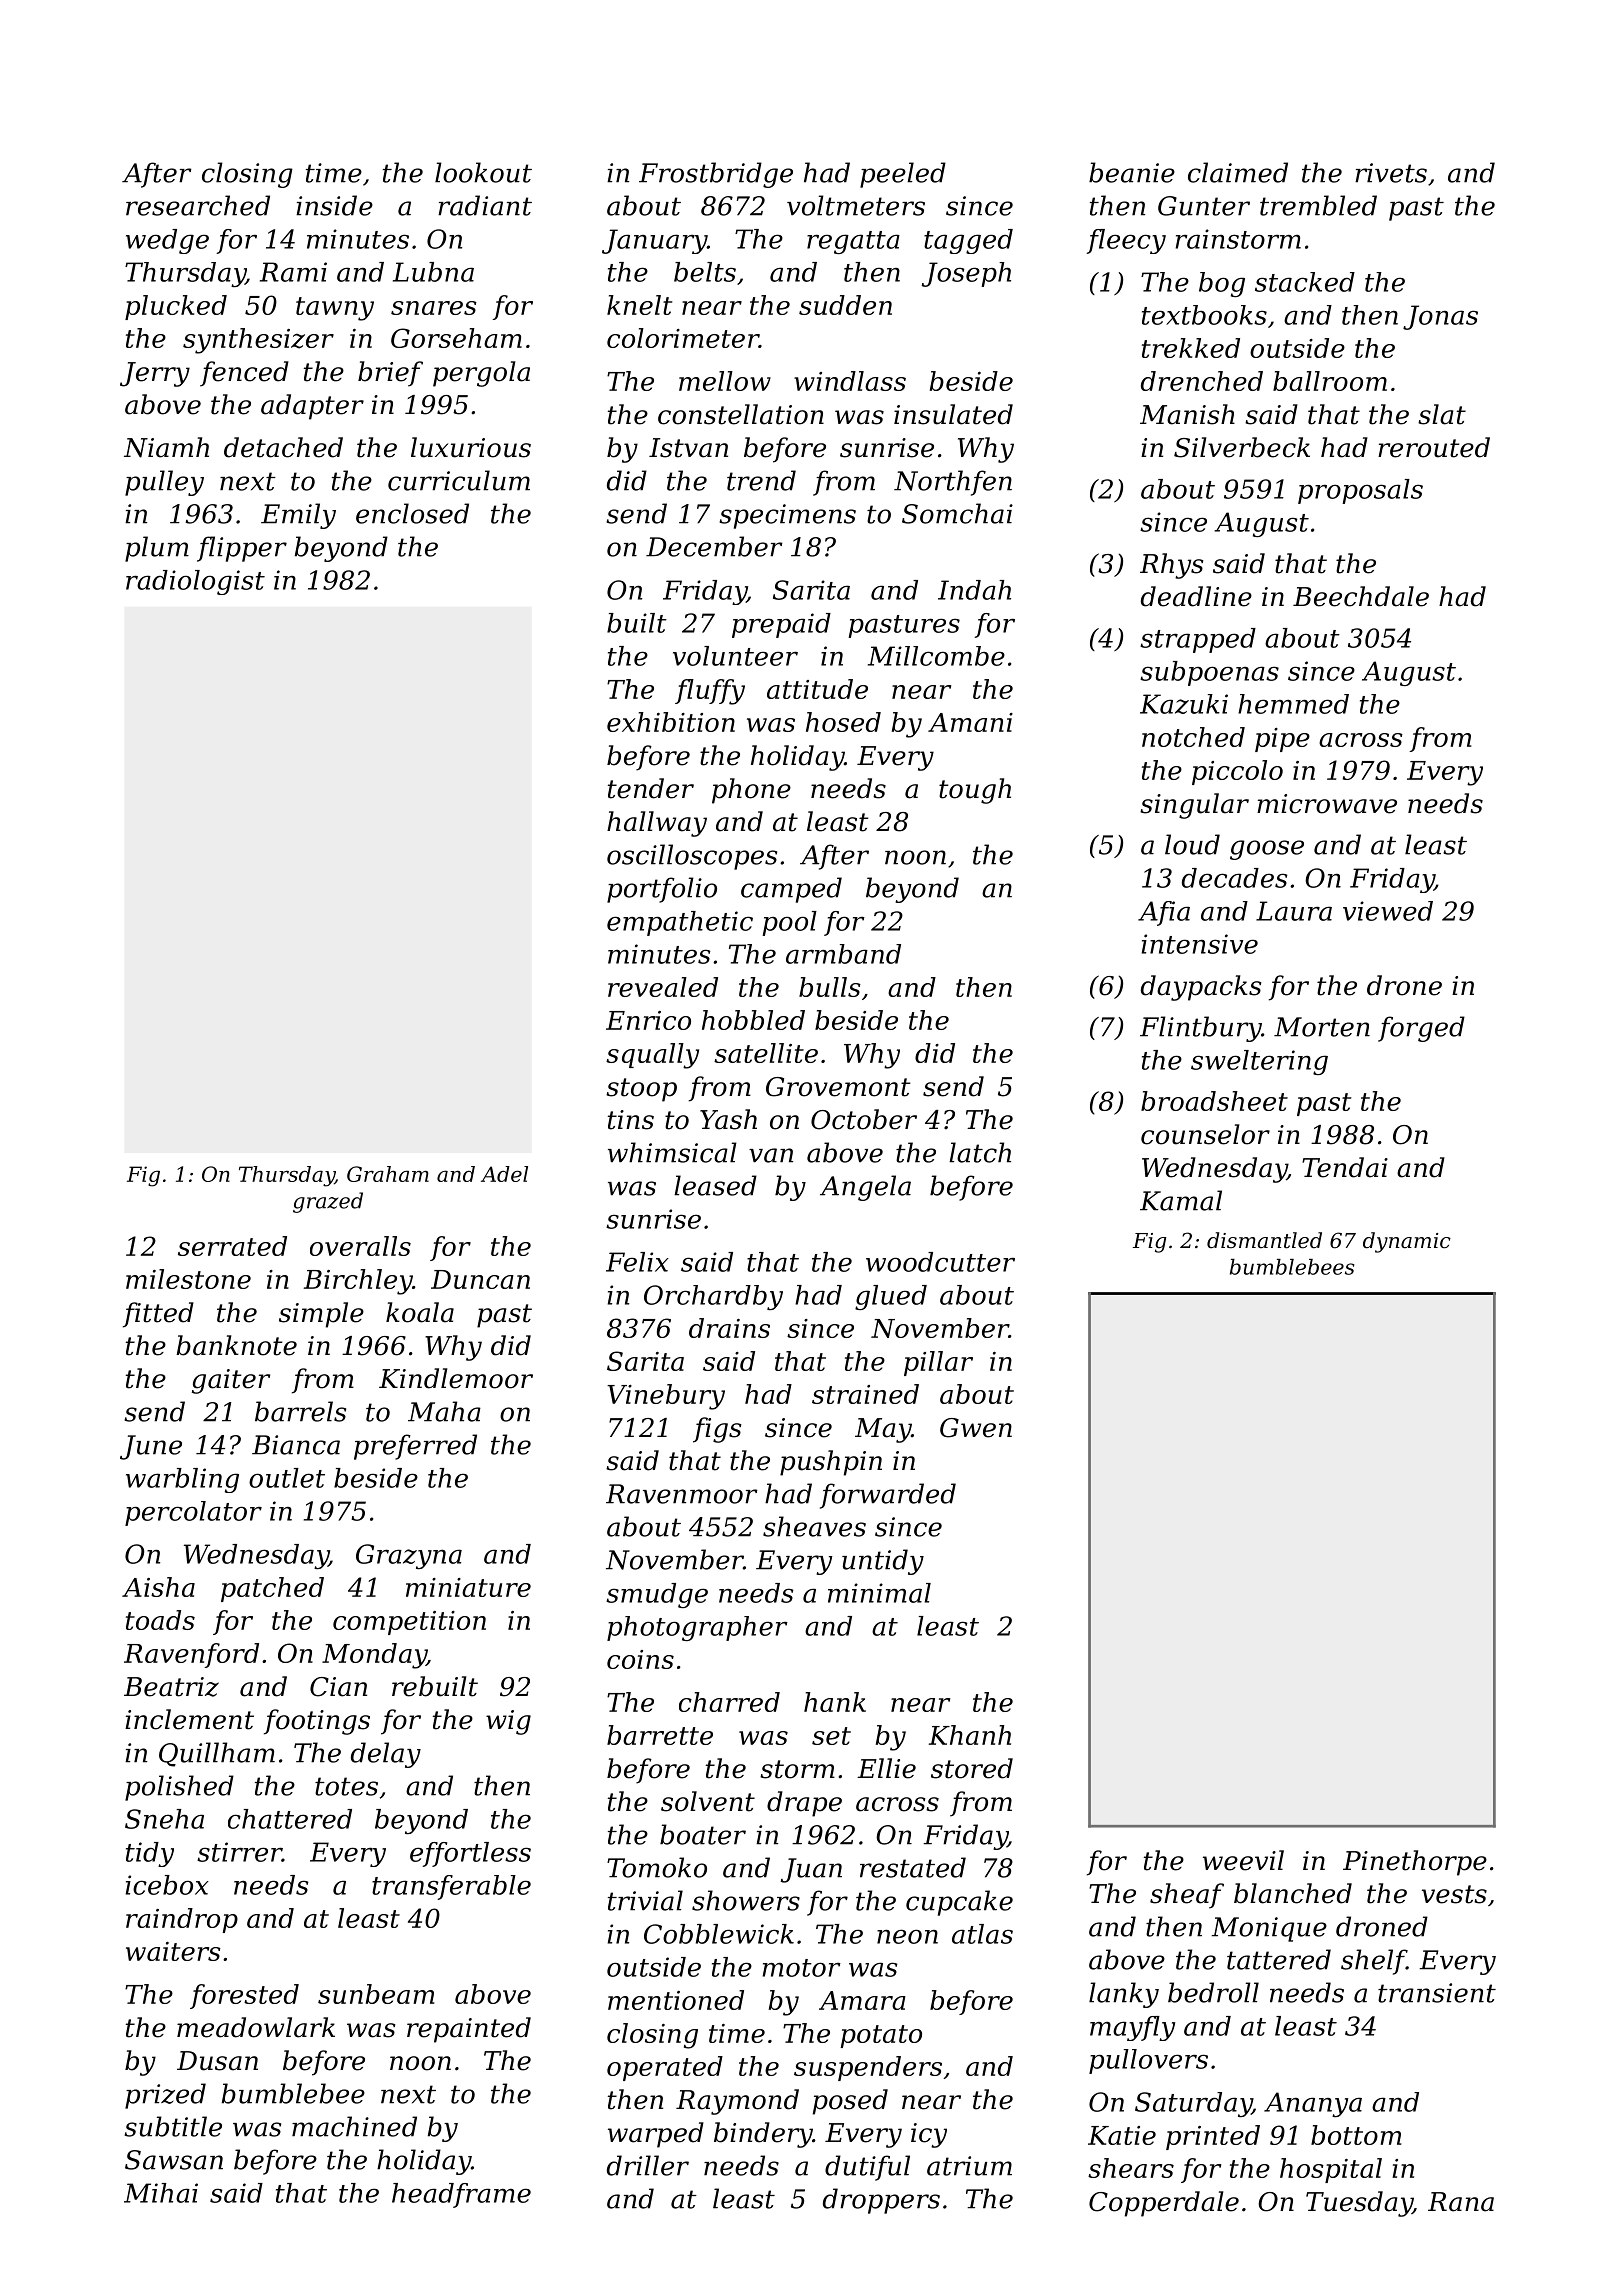 The width and height of the page is (1620, 2292). What do you see at coordinates (714, 546) in the page?
I see `December` at bounding box center [714, 546].
